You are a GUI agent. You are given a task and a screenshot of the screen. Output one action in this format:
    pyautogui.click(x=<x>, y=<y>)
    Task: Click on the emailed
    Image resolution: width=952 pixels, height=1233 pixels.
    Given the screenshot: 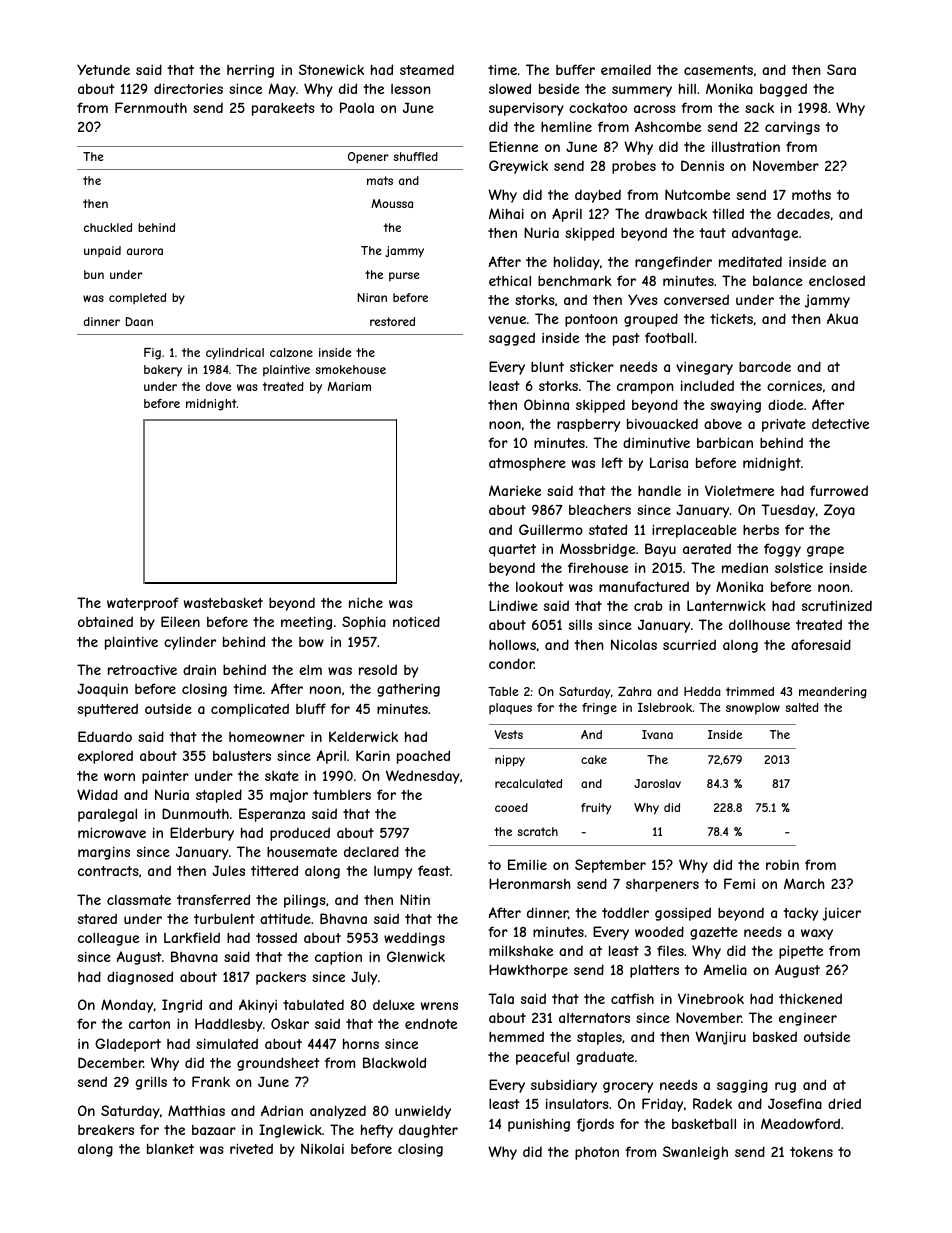 What is the action you would take?
    pyautogui.click(x=626, y=69)
